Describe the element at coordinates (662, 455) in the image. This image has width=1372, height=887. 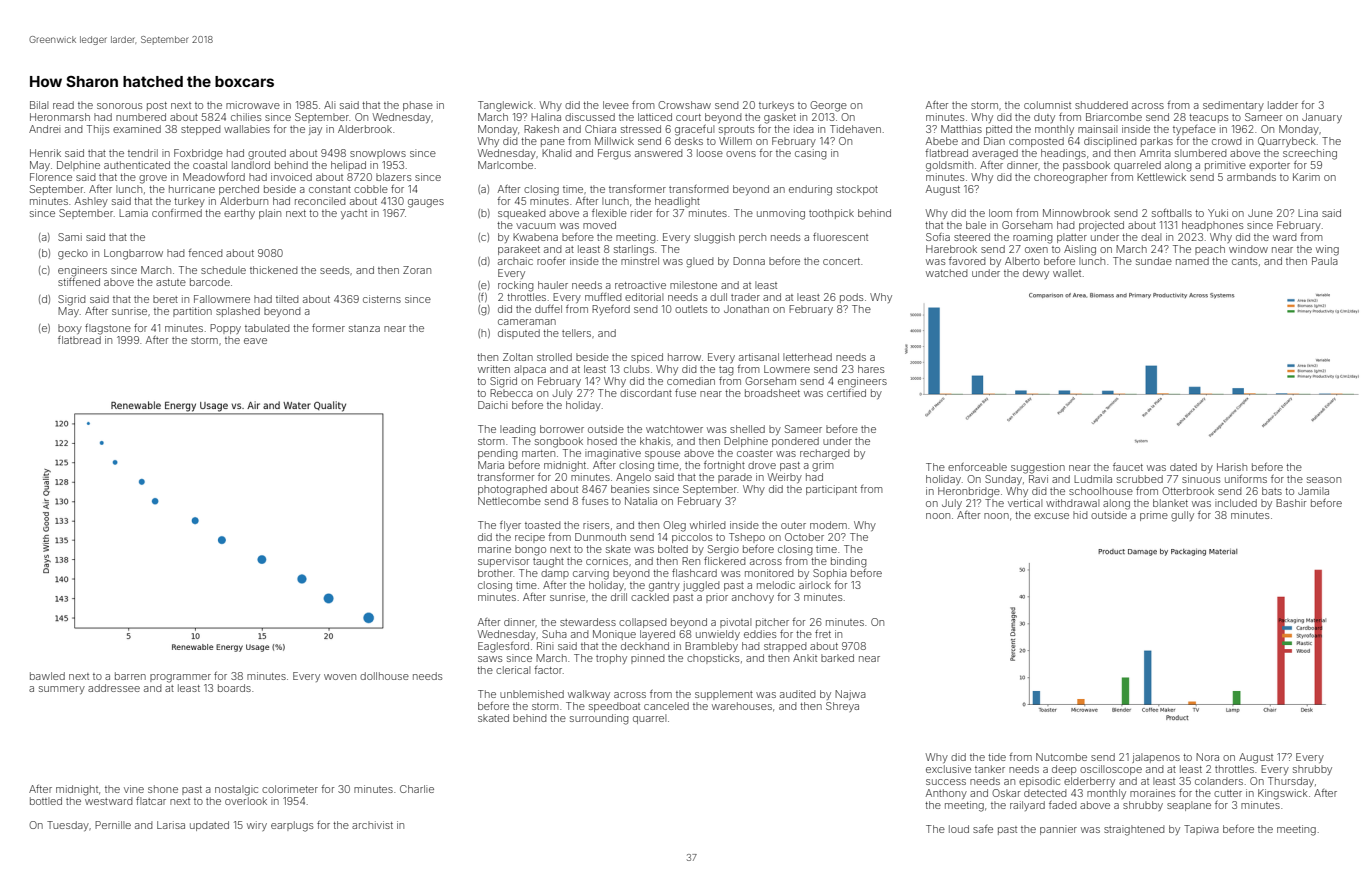
I see `spouse` at that location.
